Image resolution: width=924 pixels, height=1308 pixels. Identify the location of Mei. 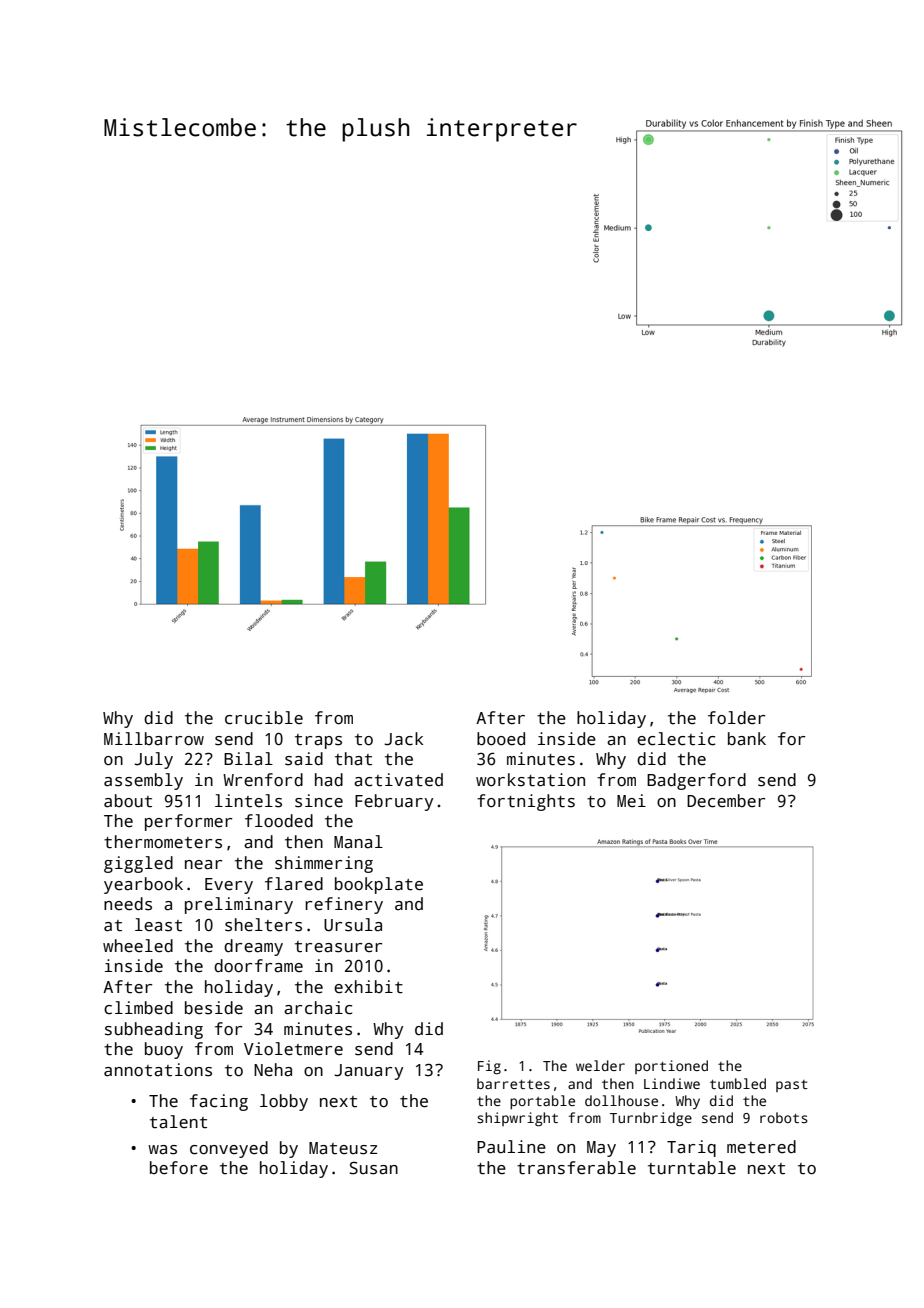
(631, 801).
